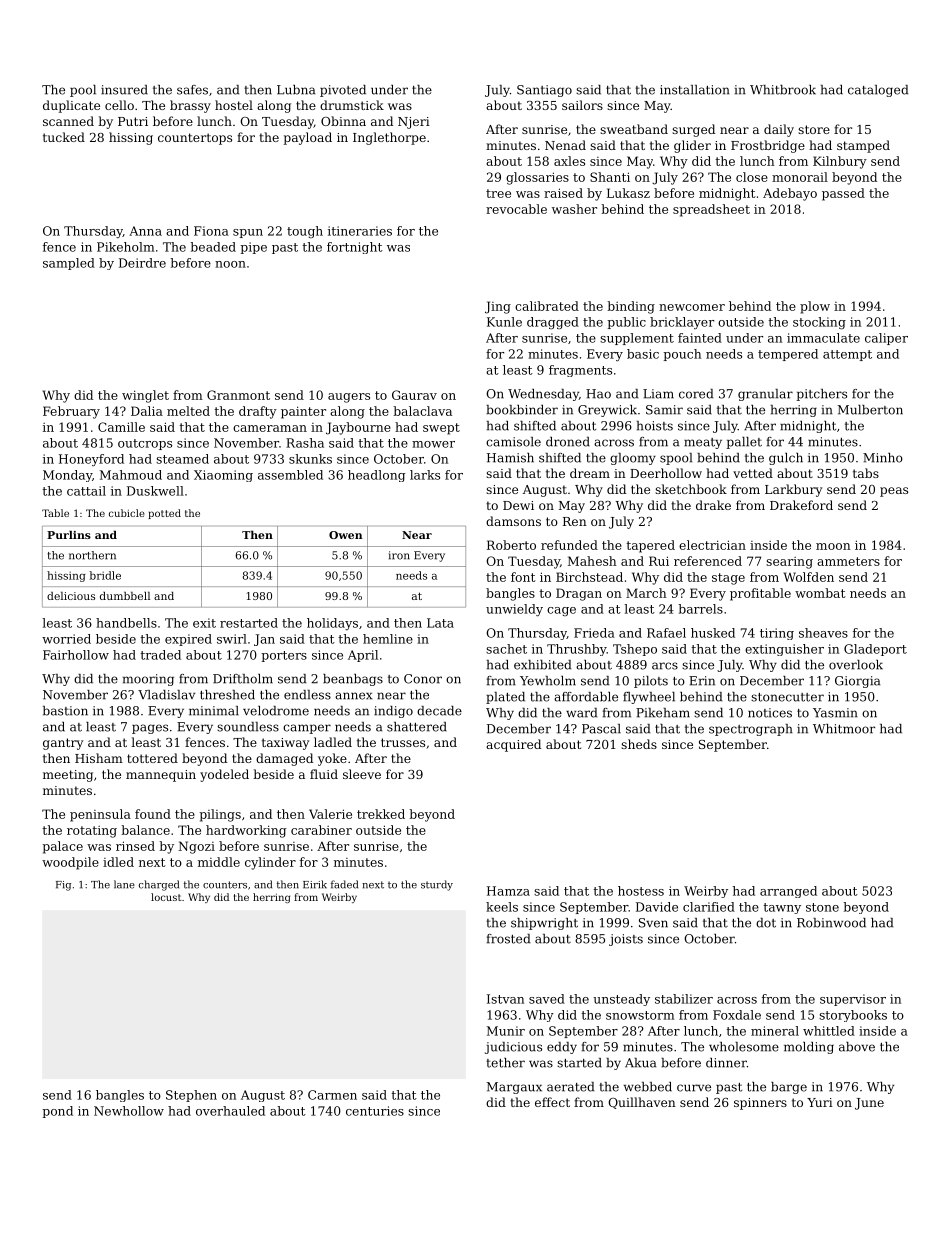  I want to click on Hamish, so click(510, 458).
